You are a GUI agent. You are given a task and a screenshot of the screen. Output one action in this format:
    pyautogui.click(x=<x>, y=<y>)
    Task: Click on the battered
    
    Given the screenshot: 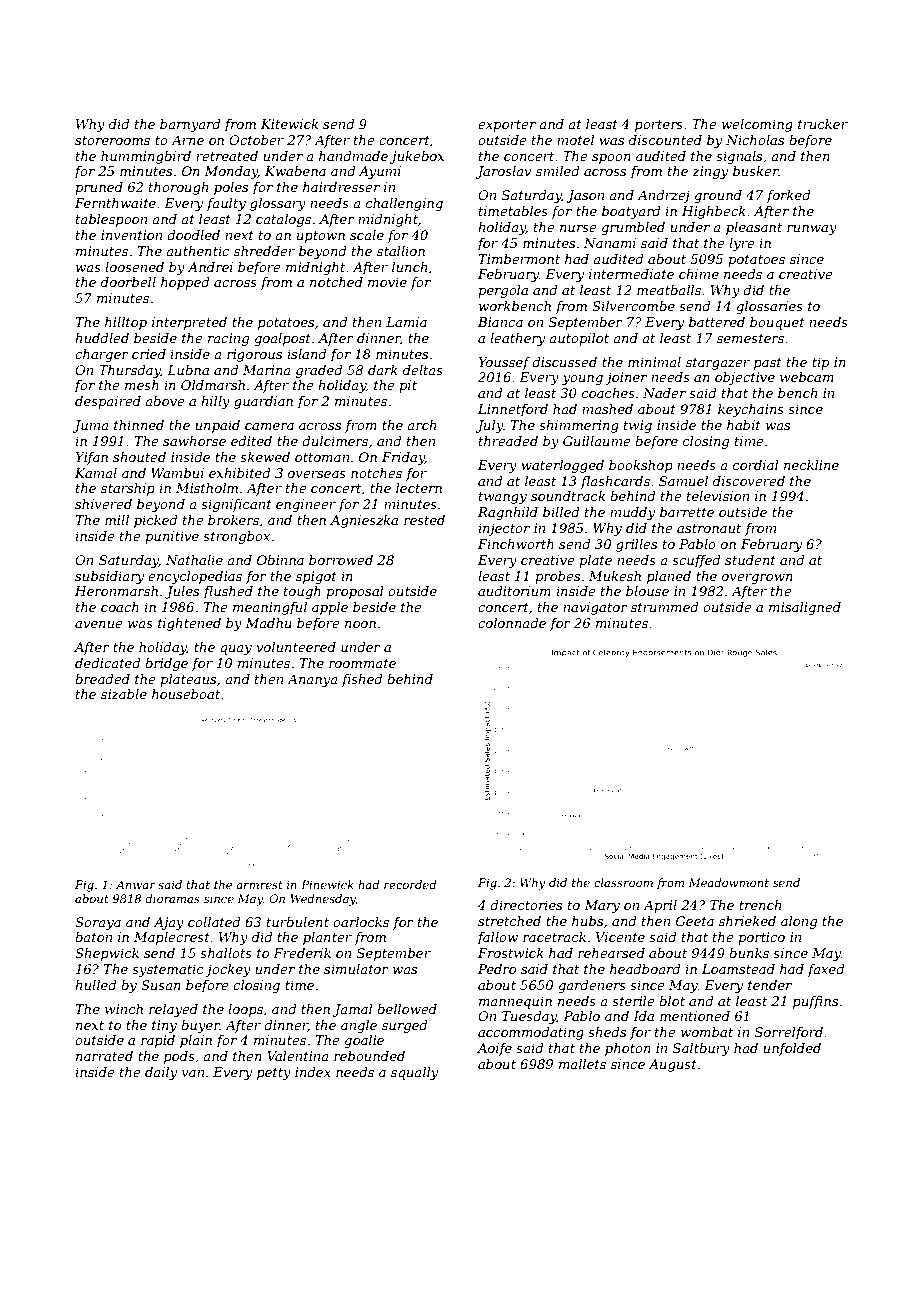 What is the action you would take?
    pyautogui.click(x=717, y=322)
